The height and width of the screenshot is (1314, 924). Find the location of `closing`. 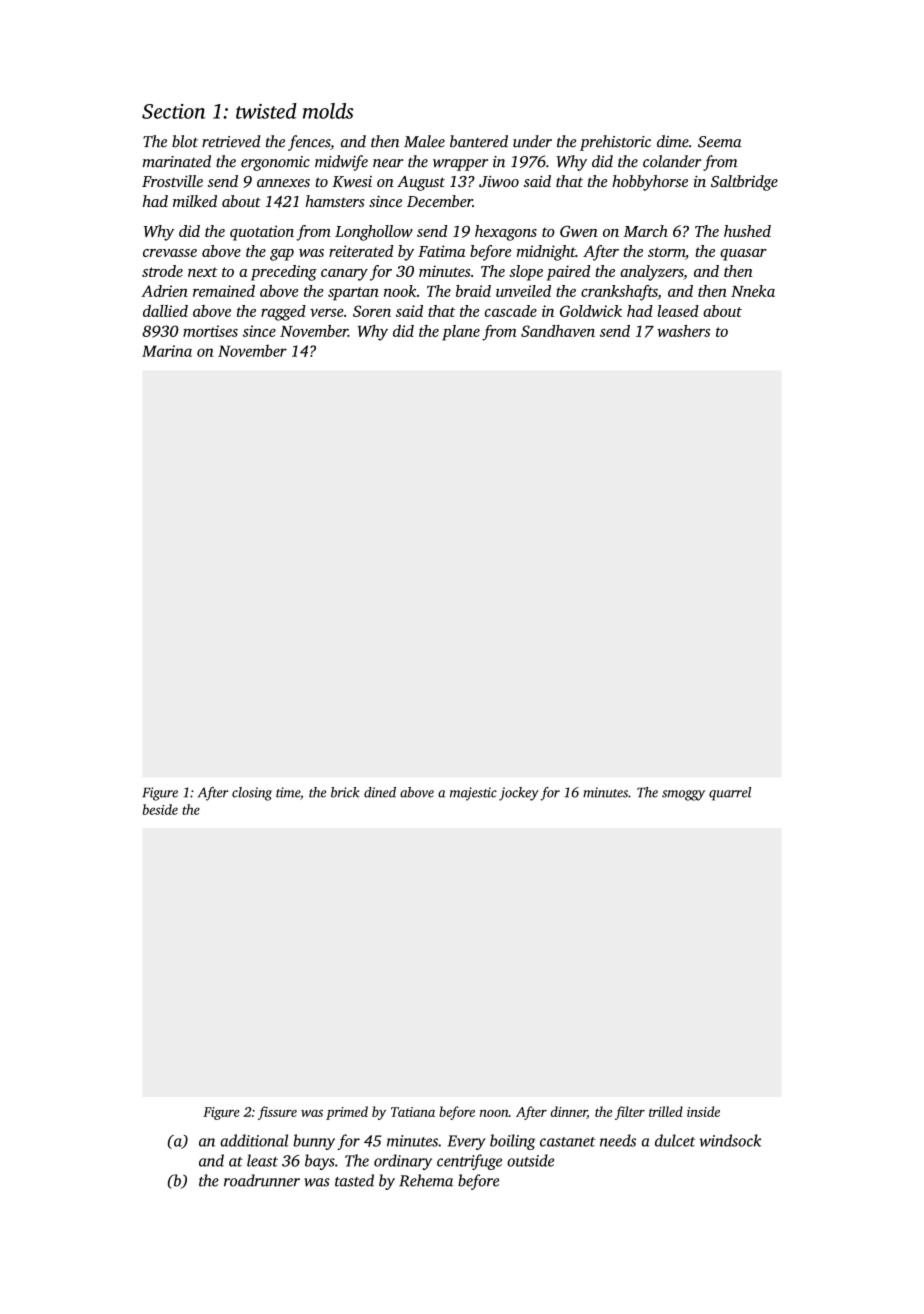

closing is located at coordinates (252, 794).
